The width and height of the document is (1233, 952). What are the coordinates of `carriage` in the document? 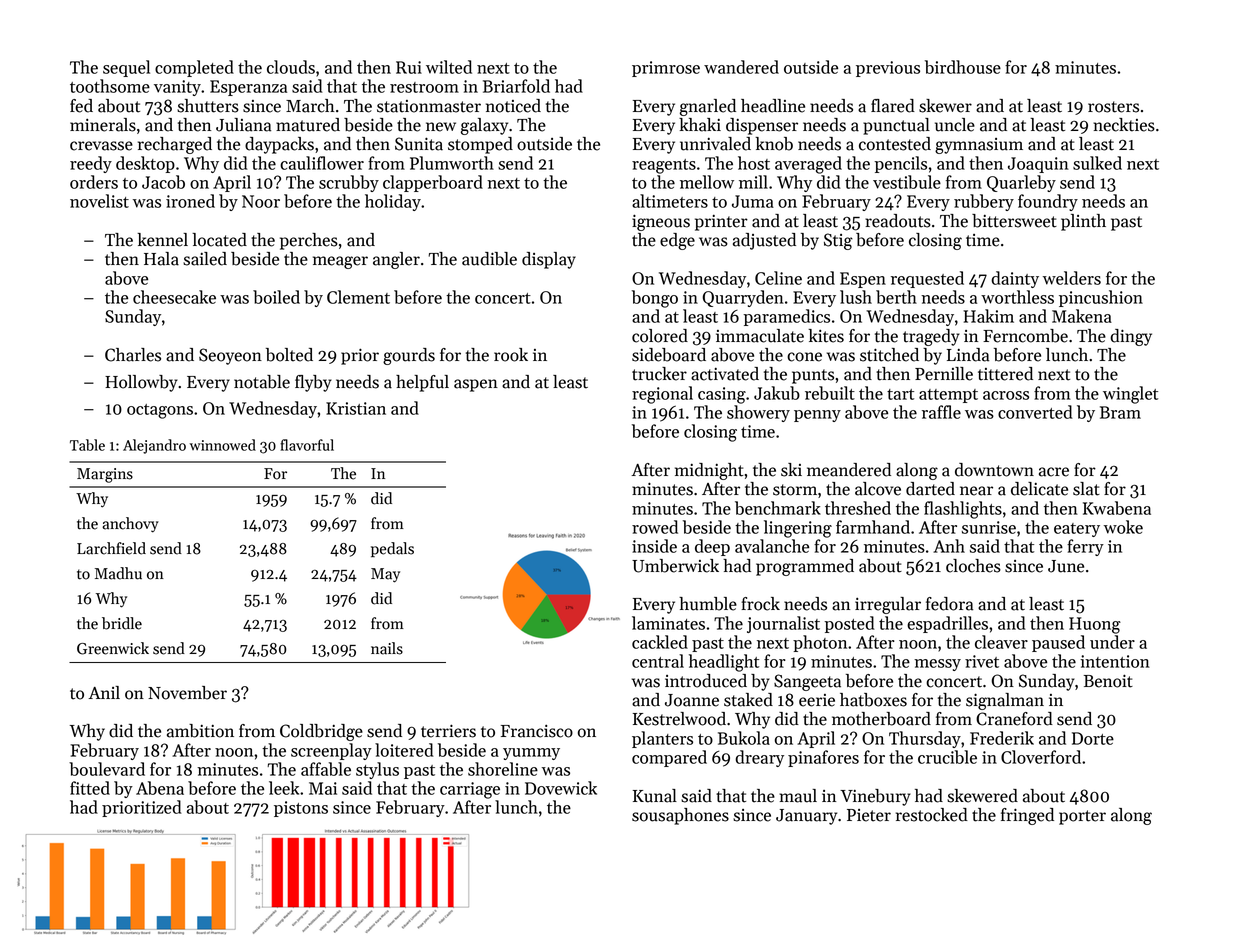 It's located at (470, 790).
